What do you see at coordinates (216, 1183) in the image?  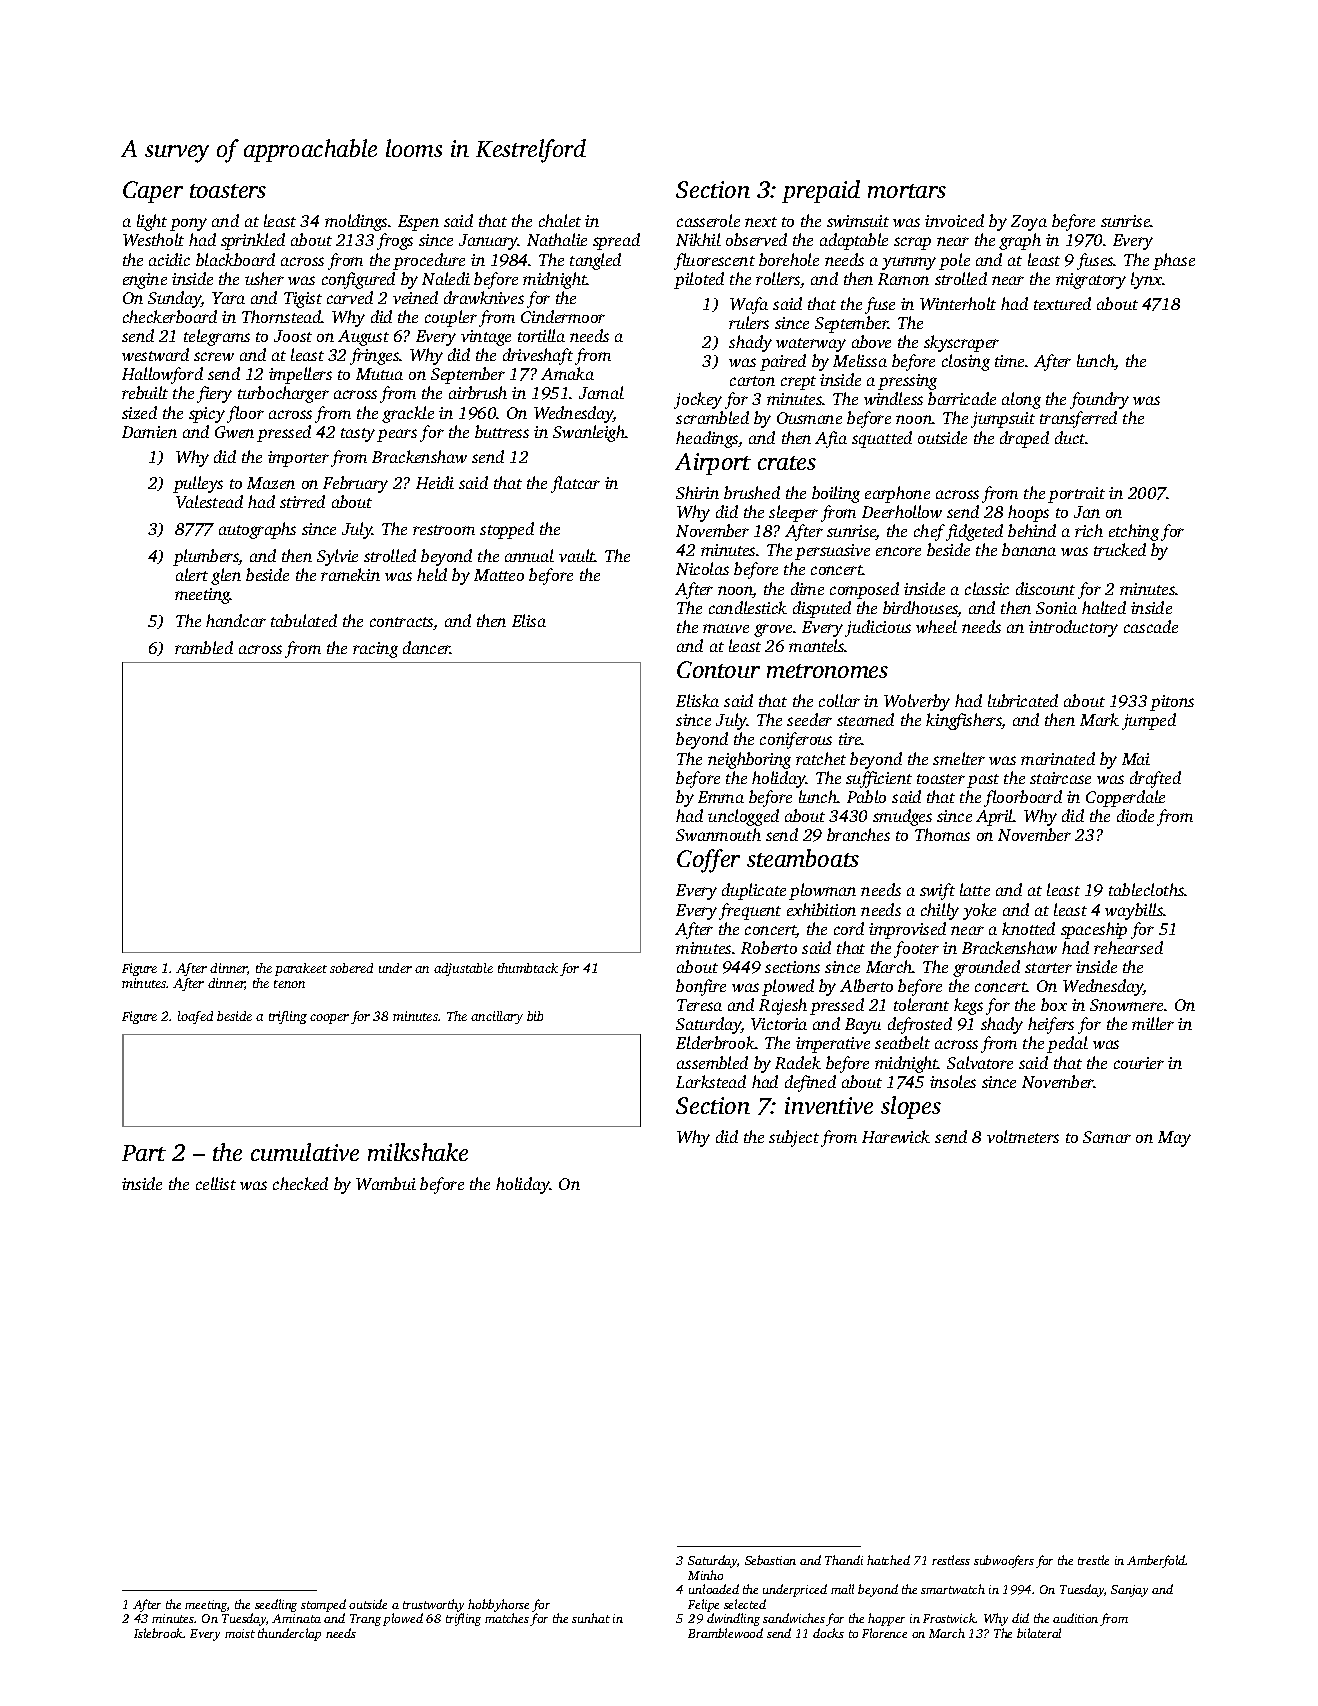 I see `cellist` at bounding box center [216, 1183].
